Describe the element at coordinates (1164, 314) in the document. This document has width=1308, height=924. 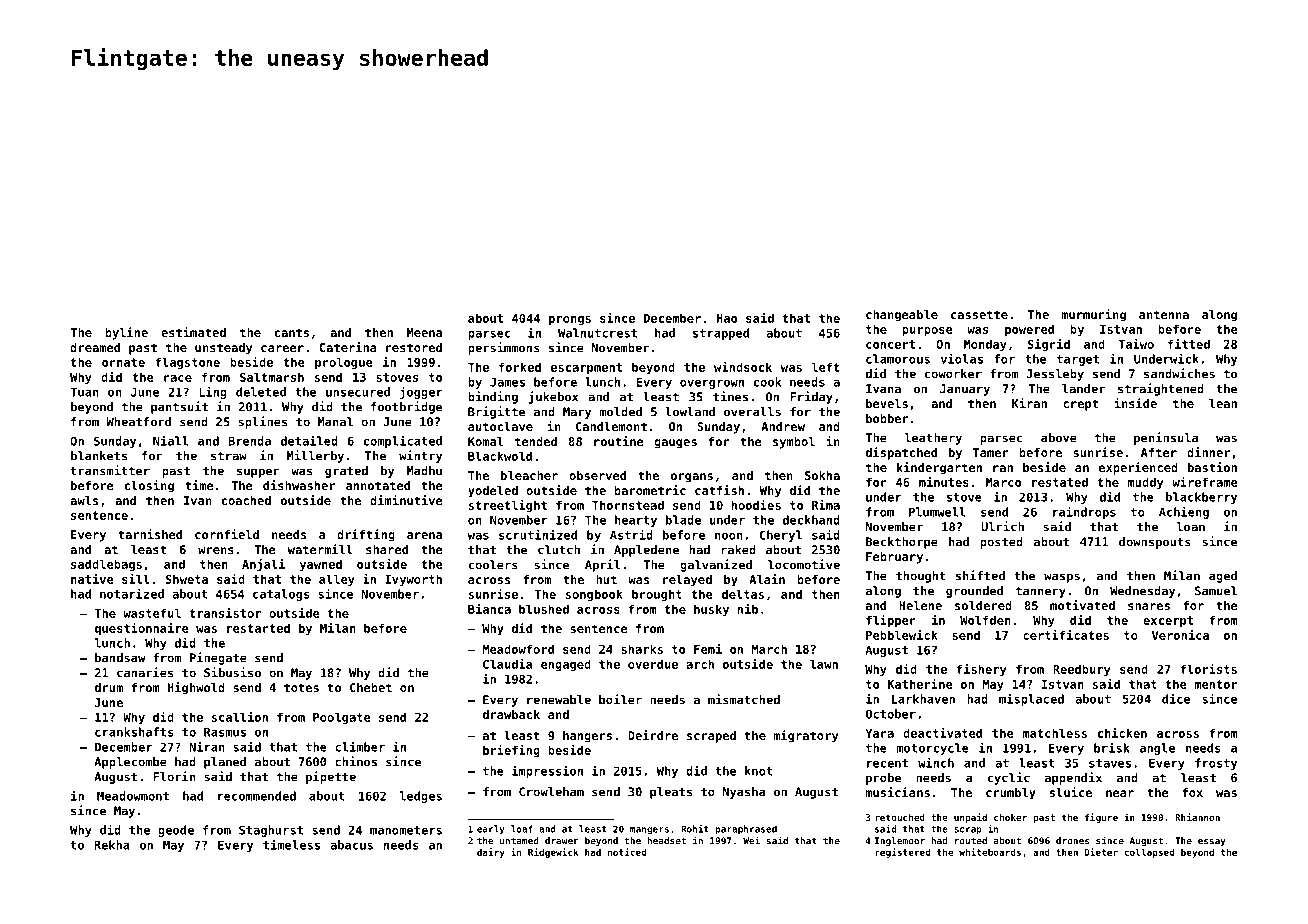
I see `antenna` at that location.
